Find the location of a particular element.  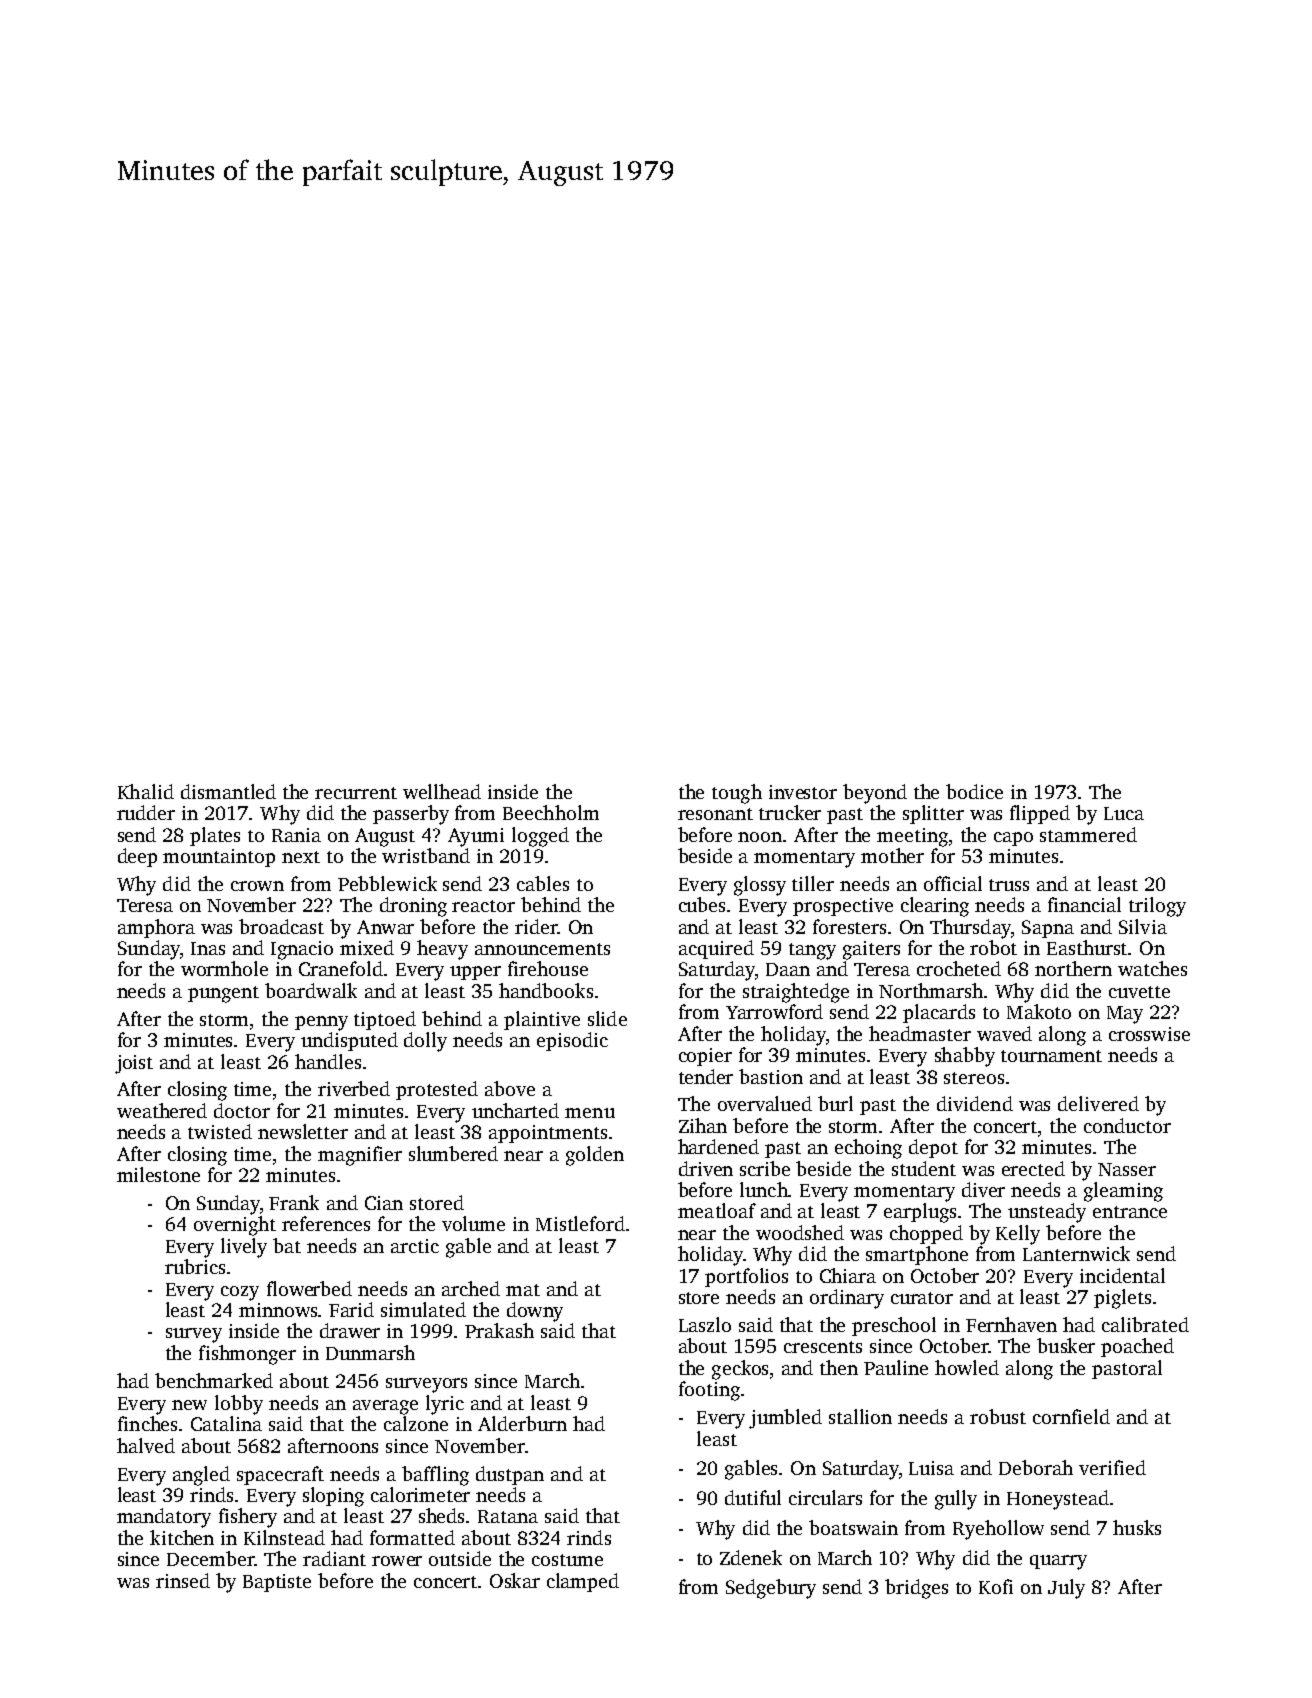

cornfield is located at coordinates (1071, 1416).
